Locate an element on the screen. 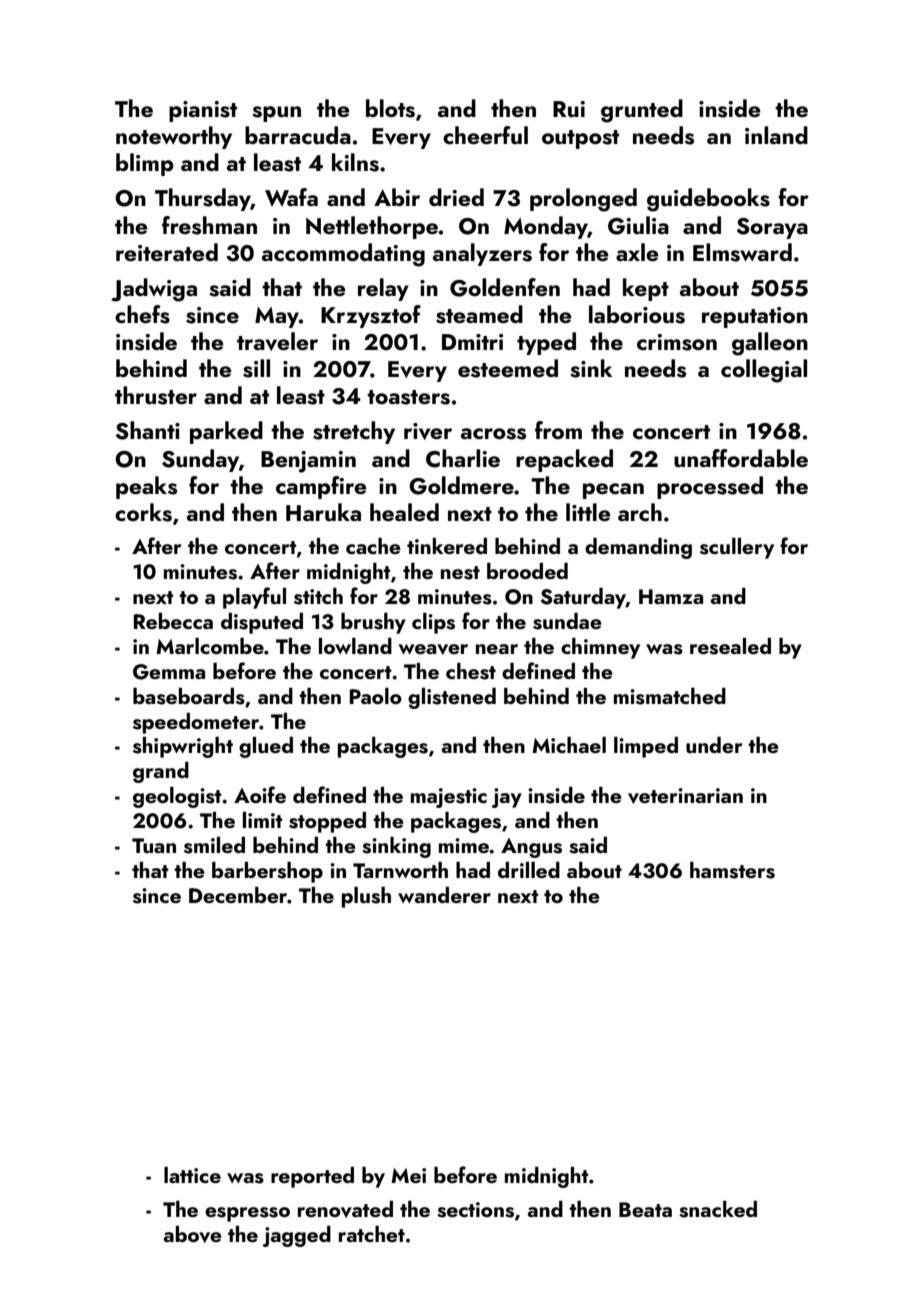  Angus is located at coordinates (531, 848).
